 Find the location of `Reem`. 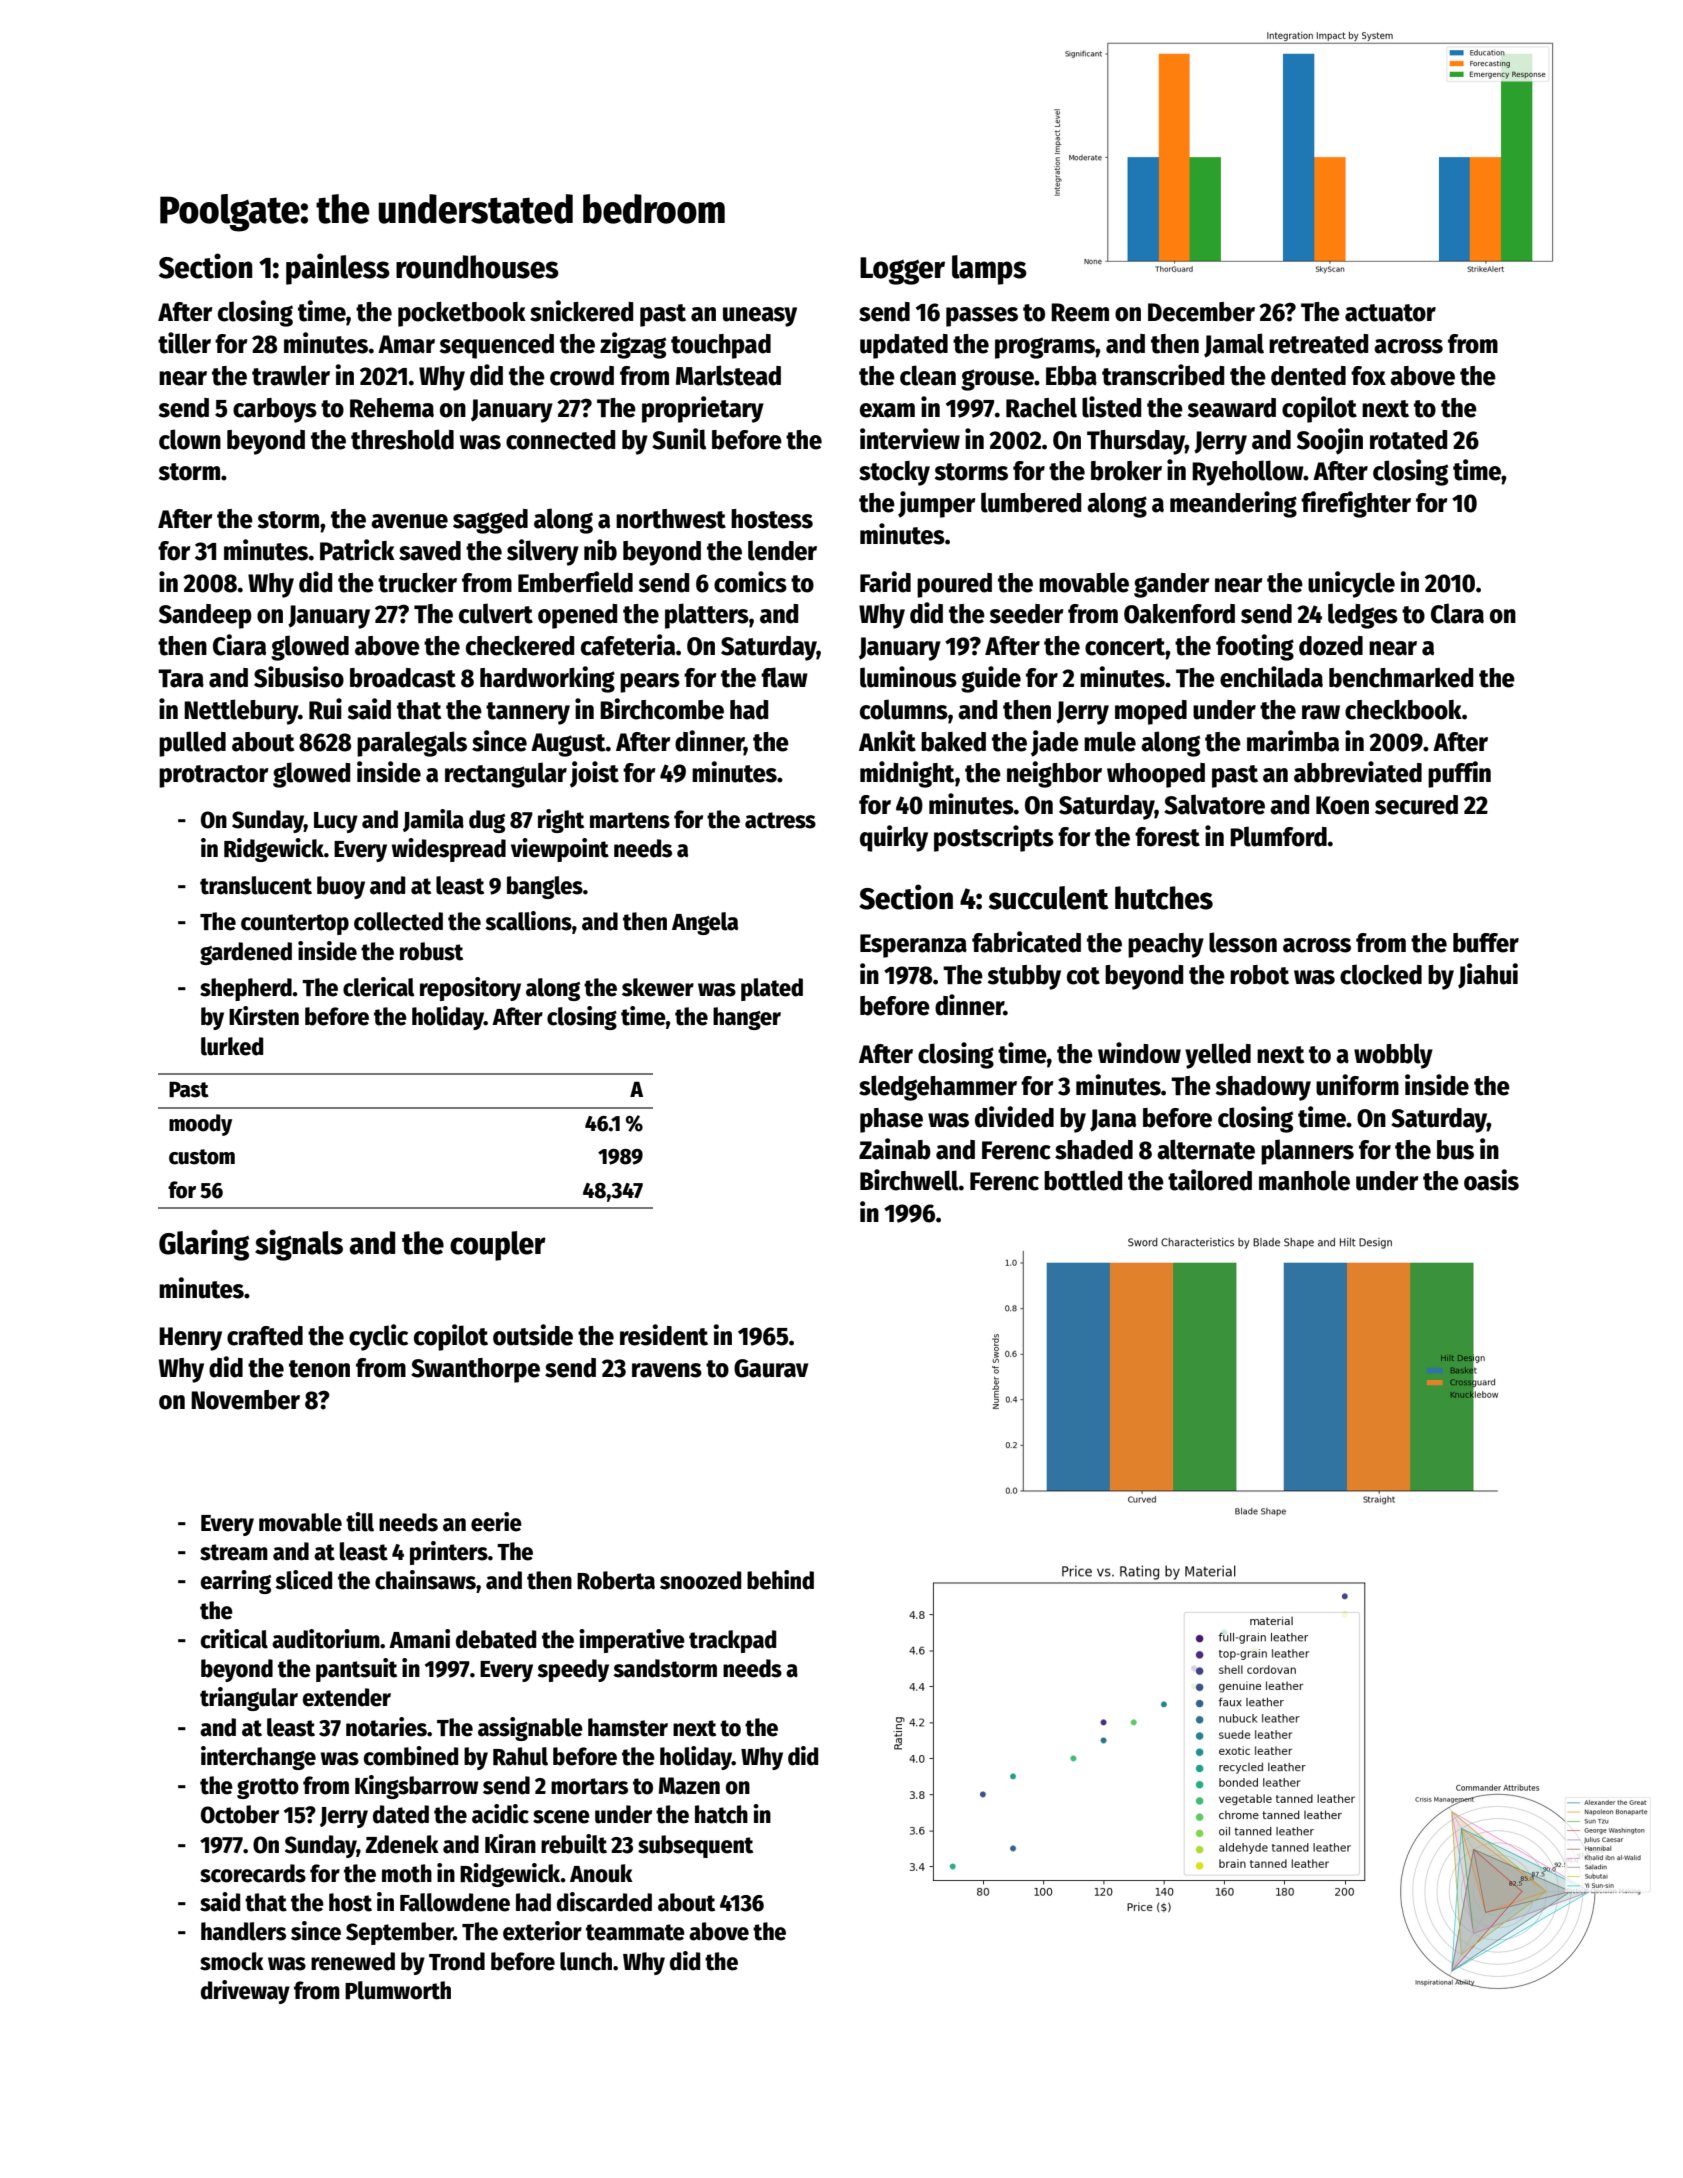

Reem is located at coordinates (1080, 312).
